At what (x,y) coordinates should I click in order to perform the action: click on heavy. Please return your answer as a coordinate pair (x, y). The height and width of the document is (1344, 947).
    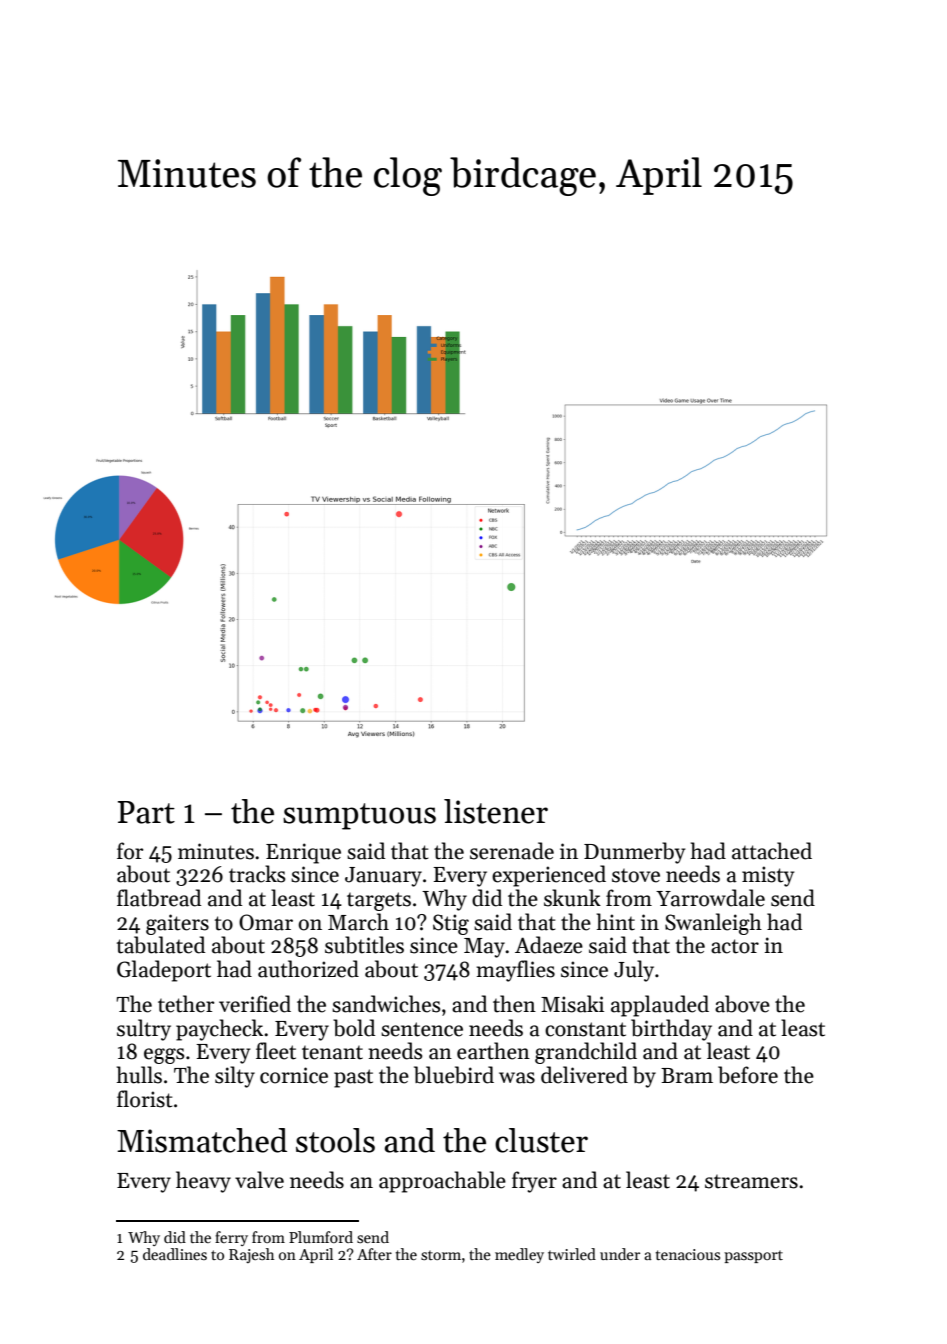
    Looking at the image, I should click on (203, 1182).
